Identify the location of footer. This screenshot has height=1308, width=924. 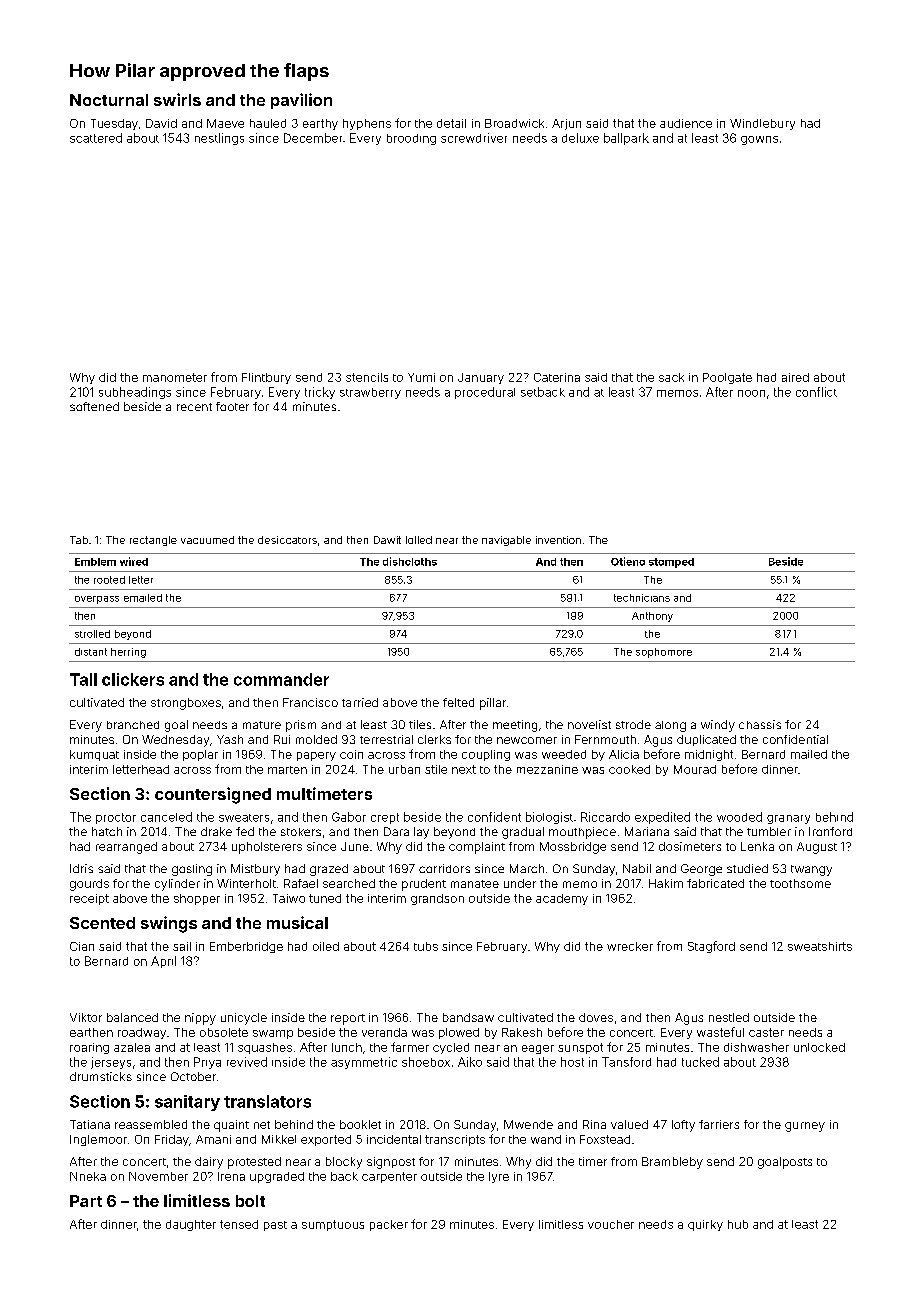
(232, 406).
